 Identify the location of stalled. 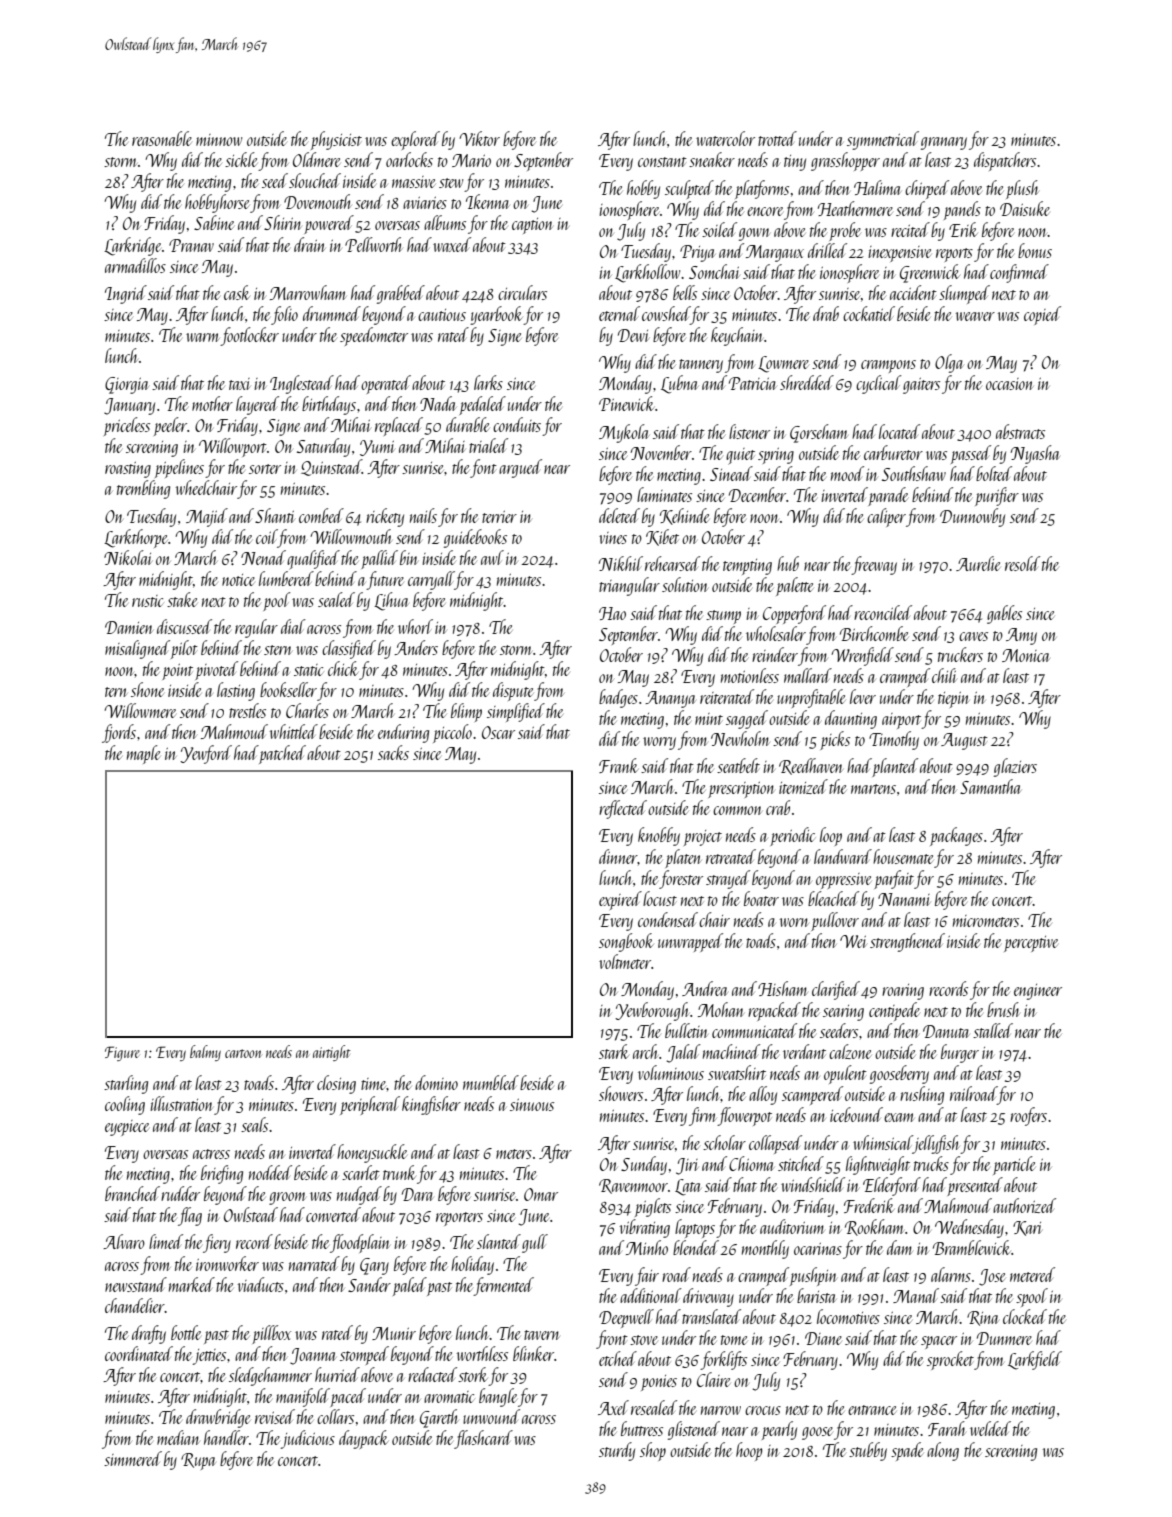
(993, 1030).
